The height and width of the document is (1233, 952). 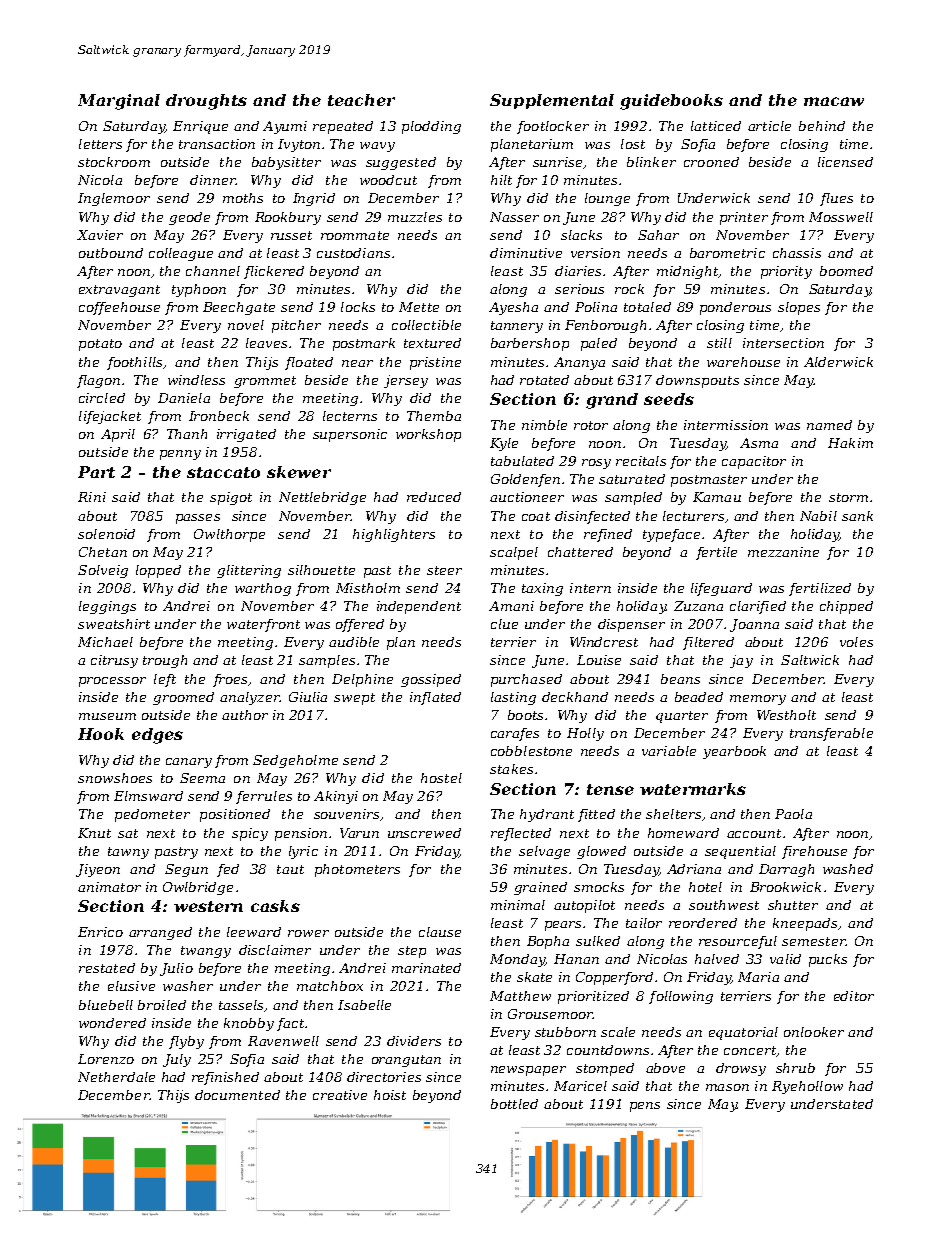 I want to click on Supplemental, so click(x=552, y=101).
